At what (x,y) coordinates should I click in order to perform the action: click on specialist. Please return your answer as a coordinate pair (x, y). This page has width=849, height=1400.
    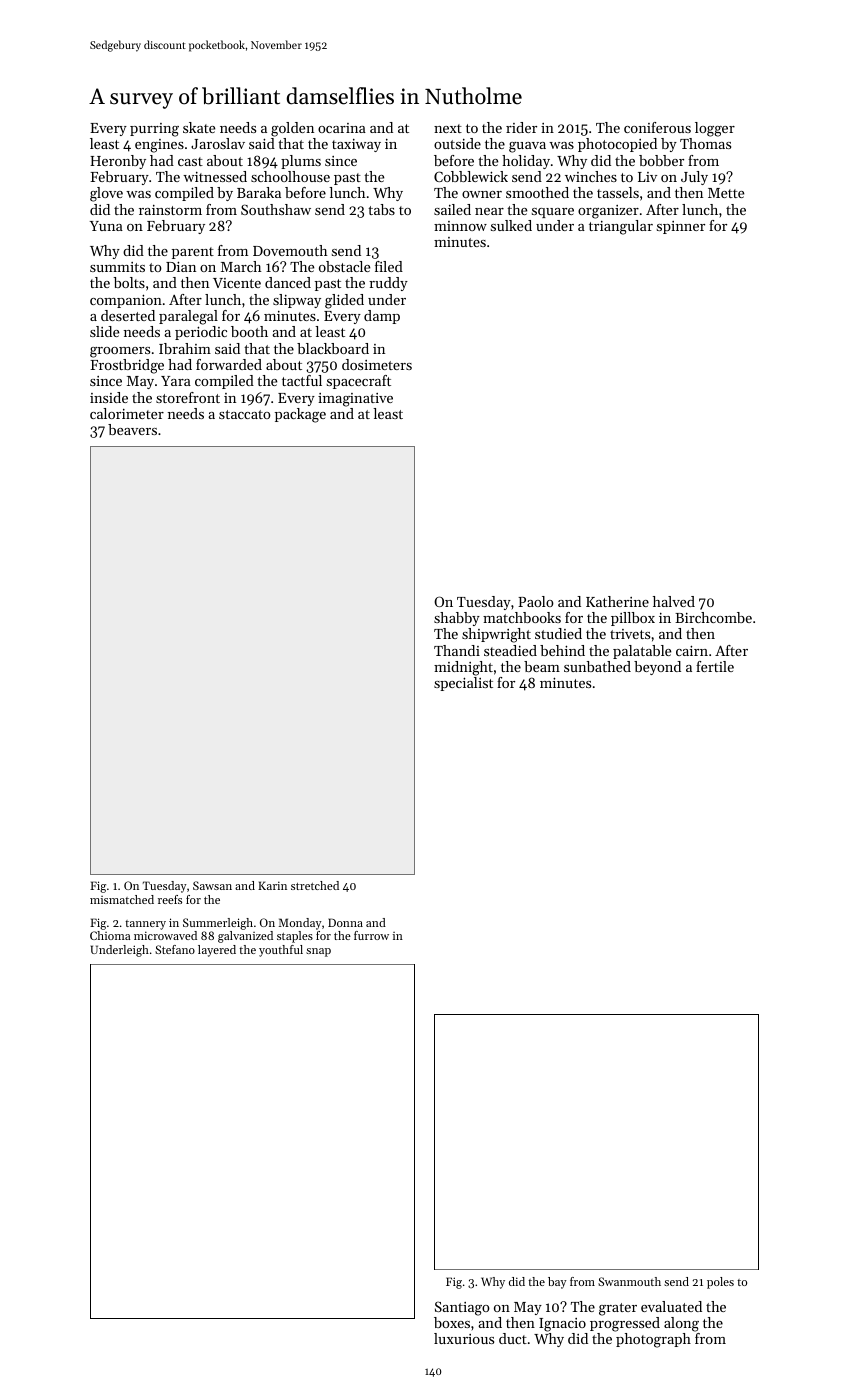
    Looking at the image, I should click on (463, 684).
